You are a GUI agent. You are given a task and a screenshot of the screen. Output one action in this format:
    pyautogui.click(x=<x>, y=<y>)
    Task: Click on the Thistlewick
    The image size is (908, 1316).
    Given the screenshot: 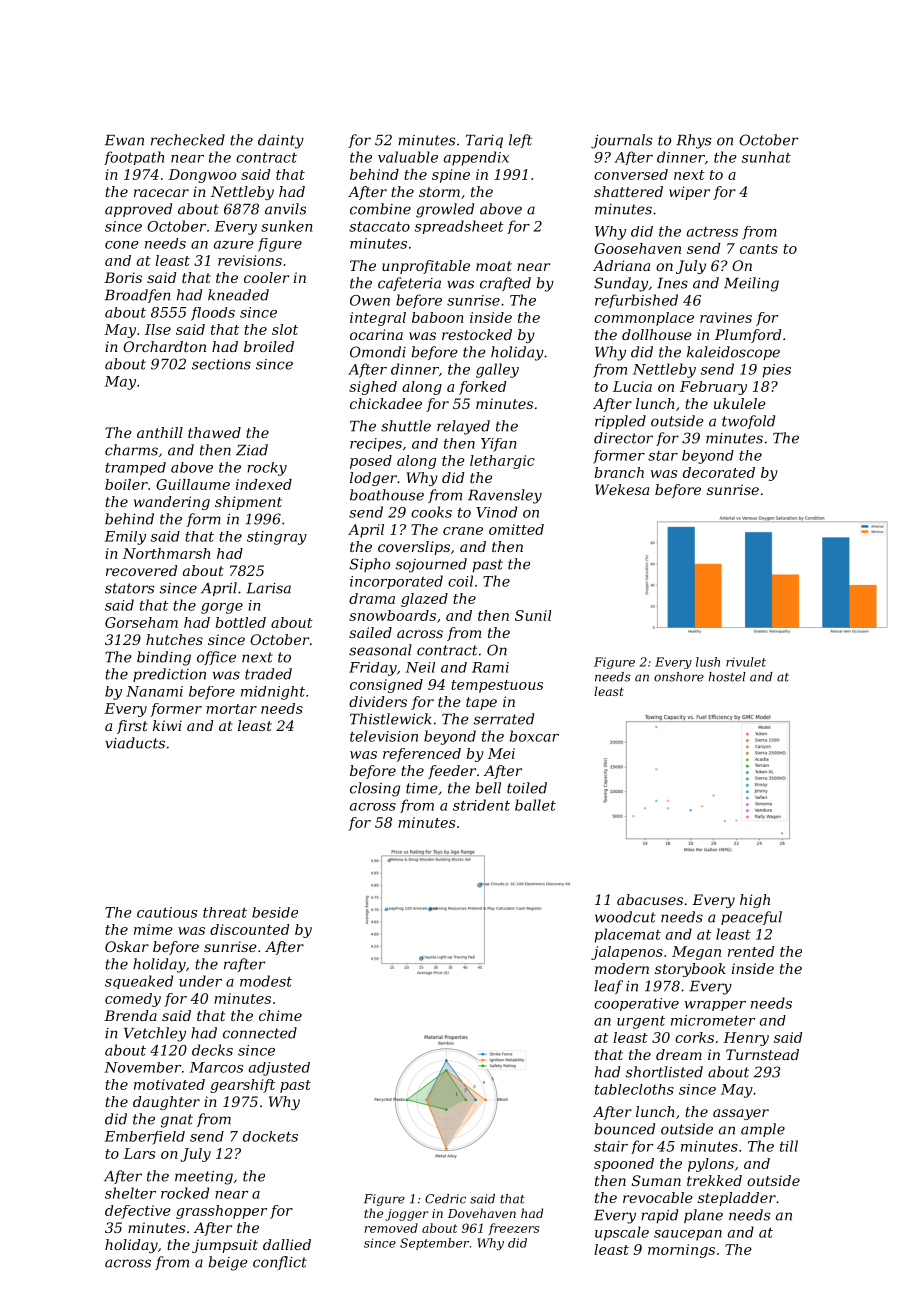 What is the action you would take?
    pyautogui.click(x=391, y=719)
